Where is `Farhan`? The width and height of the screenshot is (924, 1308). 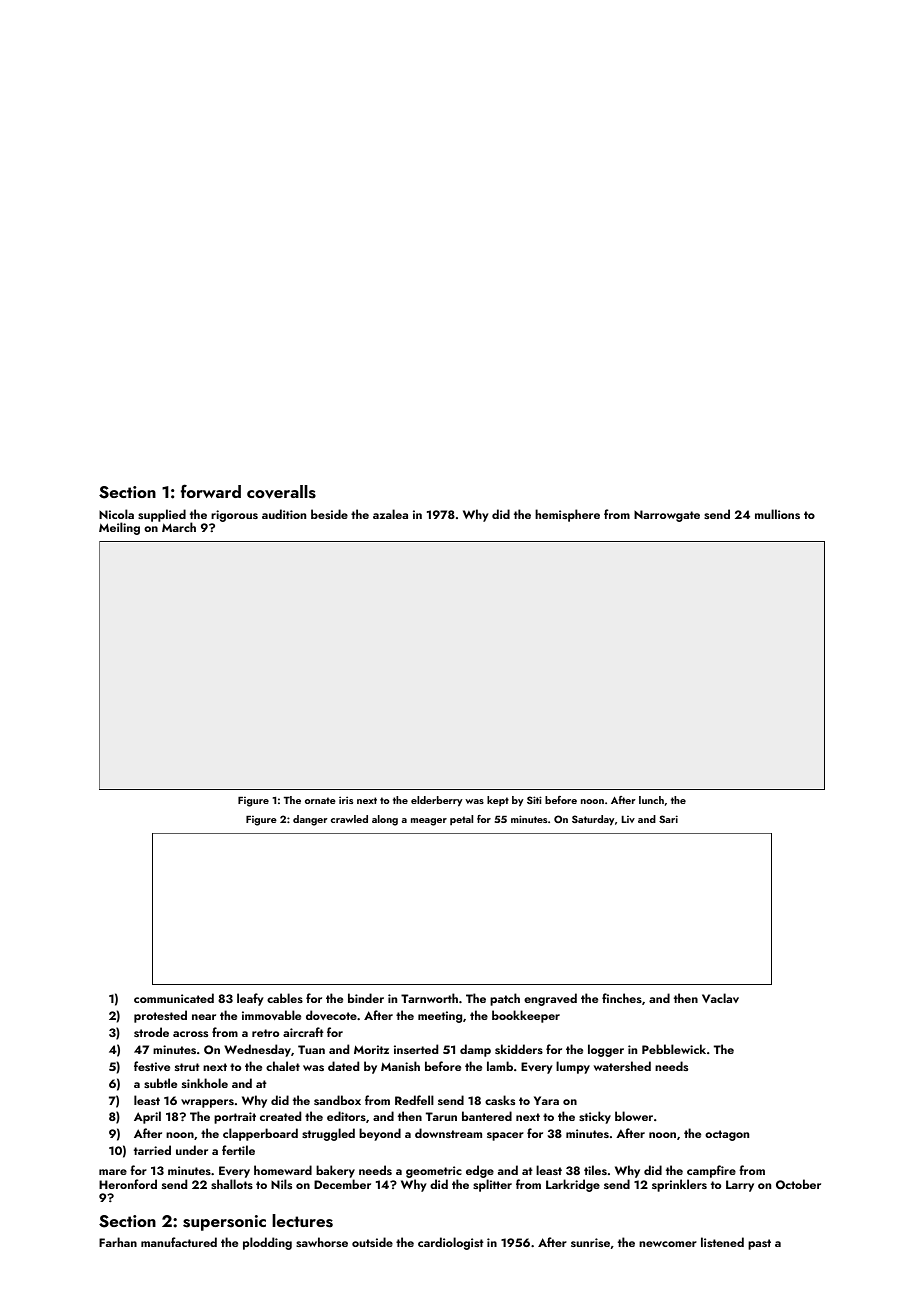 Farhan is located at coordinates (118, 1242).
